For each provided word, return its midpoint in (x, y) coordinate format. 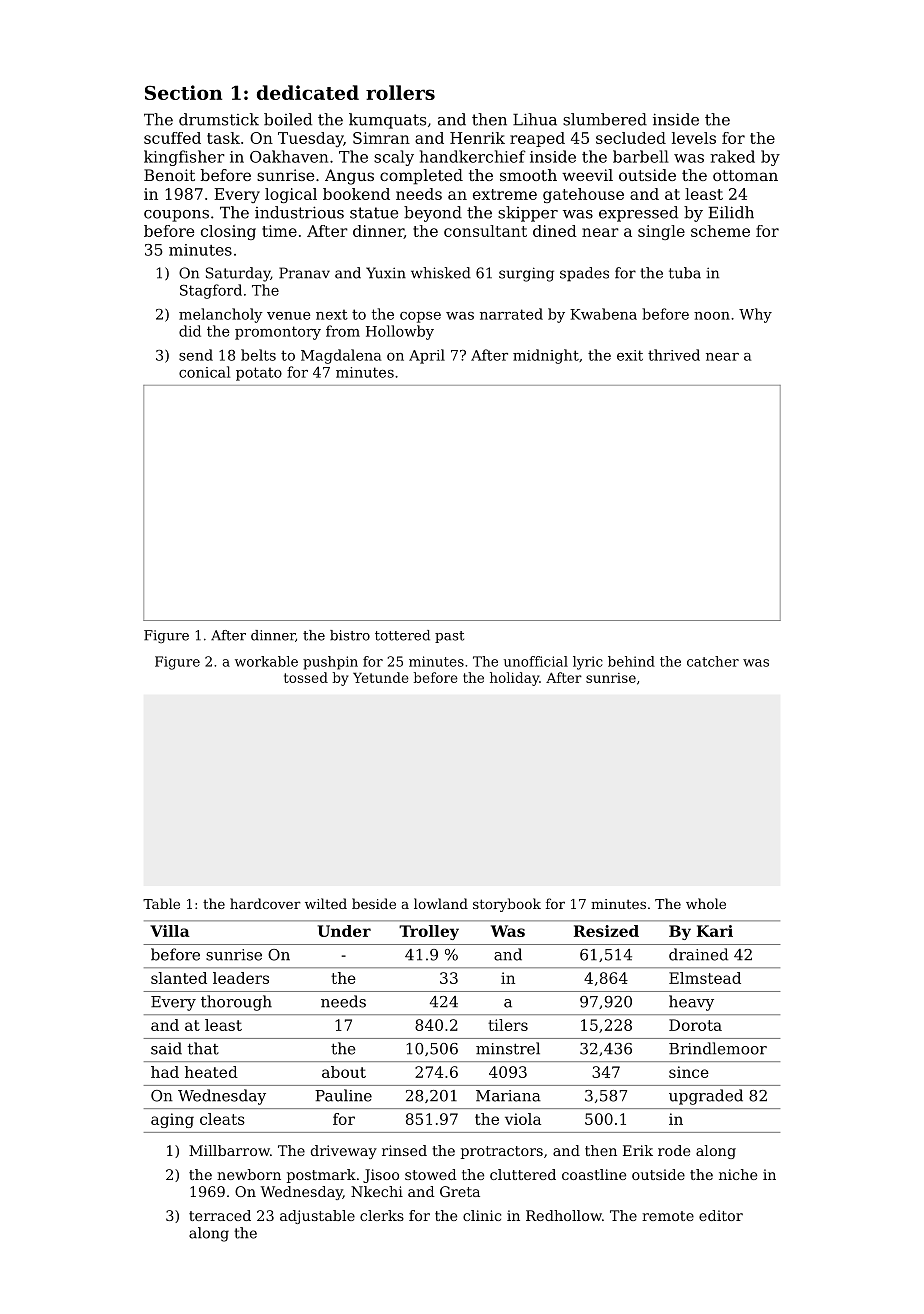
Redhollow (564, 1215)
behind (631, 661)
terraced (220, 1215)
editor (721, 1215)
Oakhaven (289, 156)
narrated (511, 314)
